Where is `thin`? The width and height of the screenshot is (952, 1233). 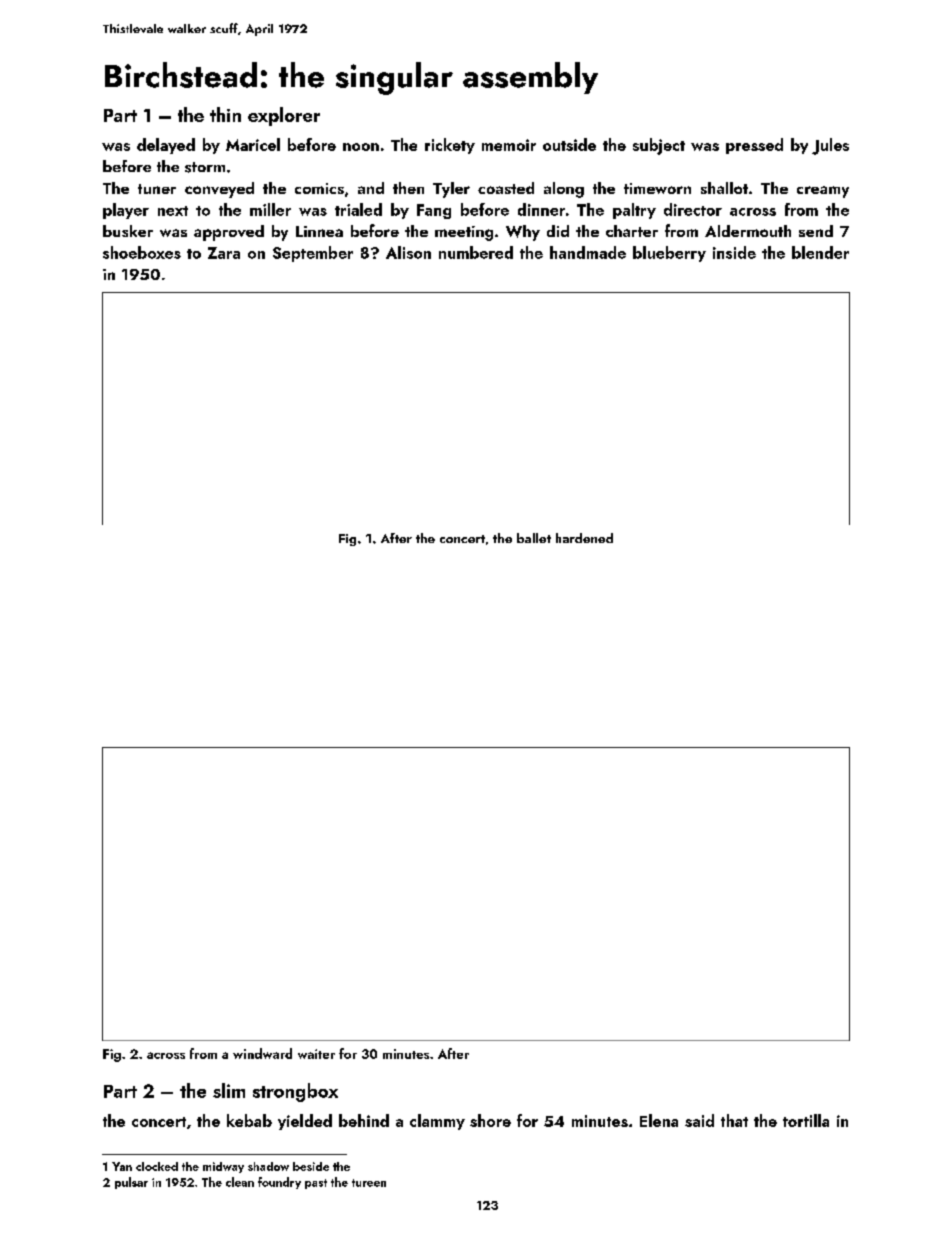
thin is located at coordinates (225, 114).
